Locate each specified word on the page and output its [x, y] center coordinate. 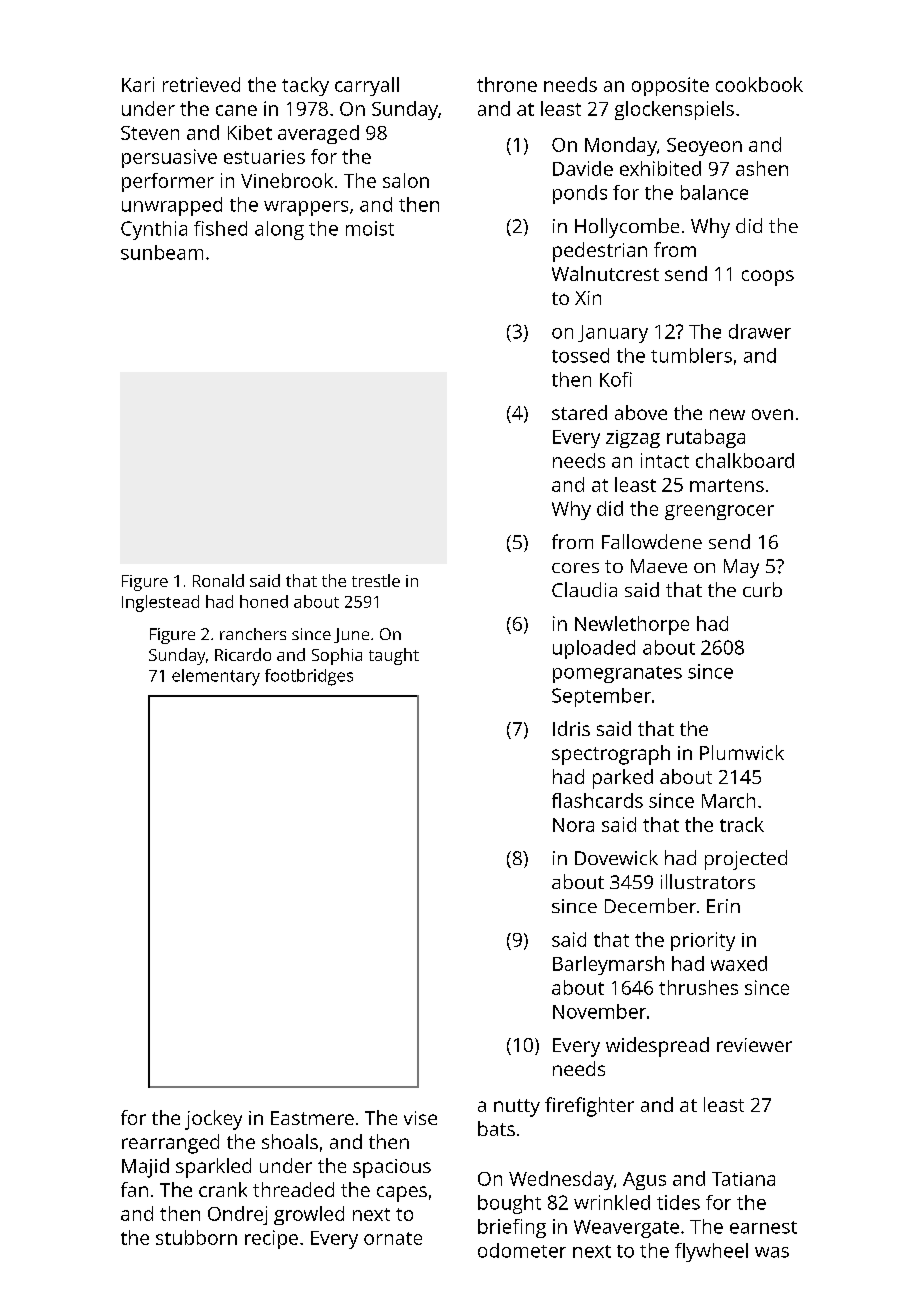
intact [665, 460]
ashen [762, 168]
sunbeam [162, 252]
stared [579, 412]
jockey [213, 1120]
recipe [271, 1239]
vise [420, 1118]
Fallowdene [652, 541]
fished [220, 228]
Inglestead [160, 603]
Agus [644, 1181]
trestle [376, 580]
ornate [393, 1238]
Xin [588, 298]
